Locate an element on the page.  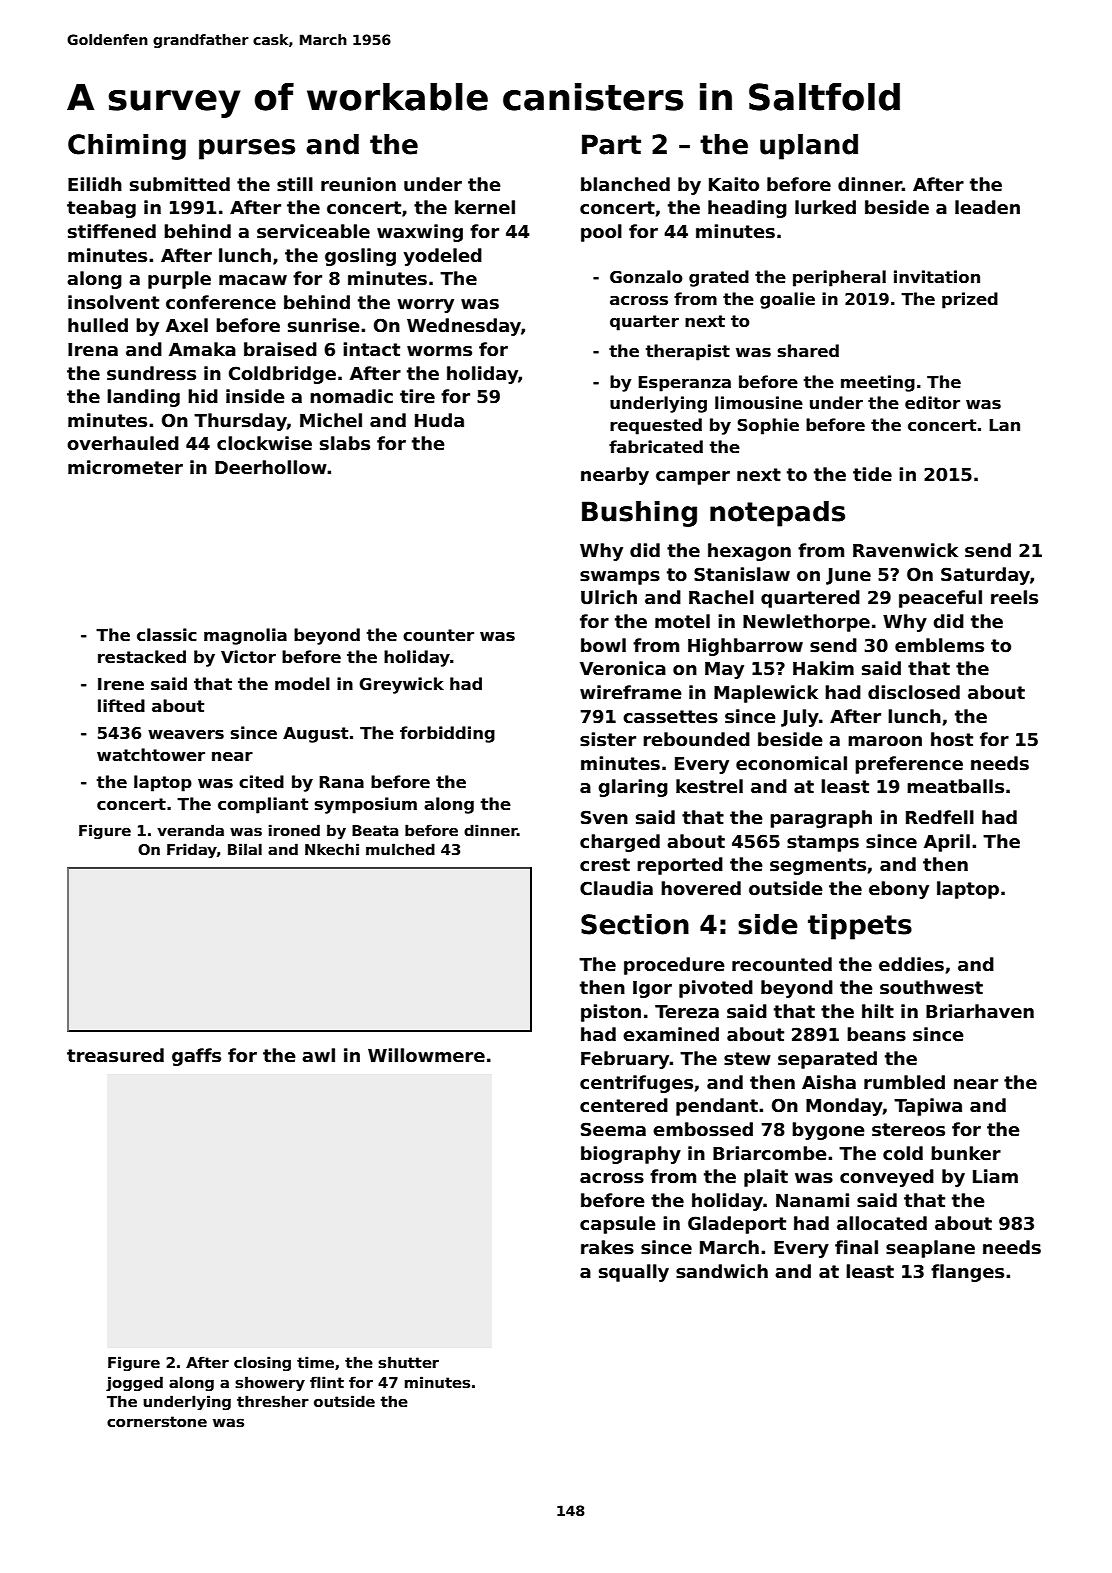
biography is located at coordinates (631, 1155).
